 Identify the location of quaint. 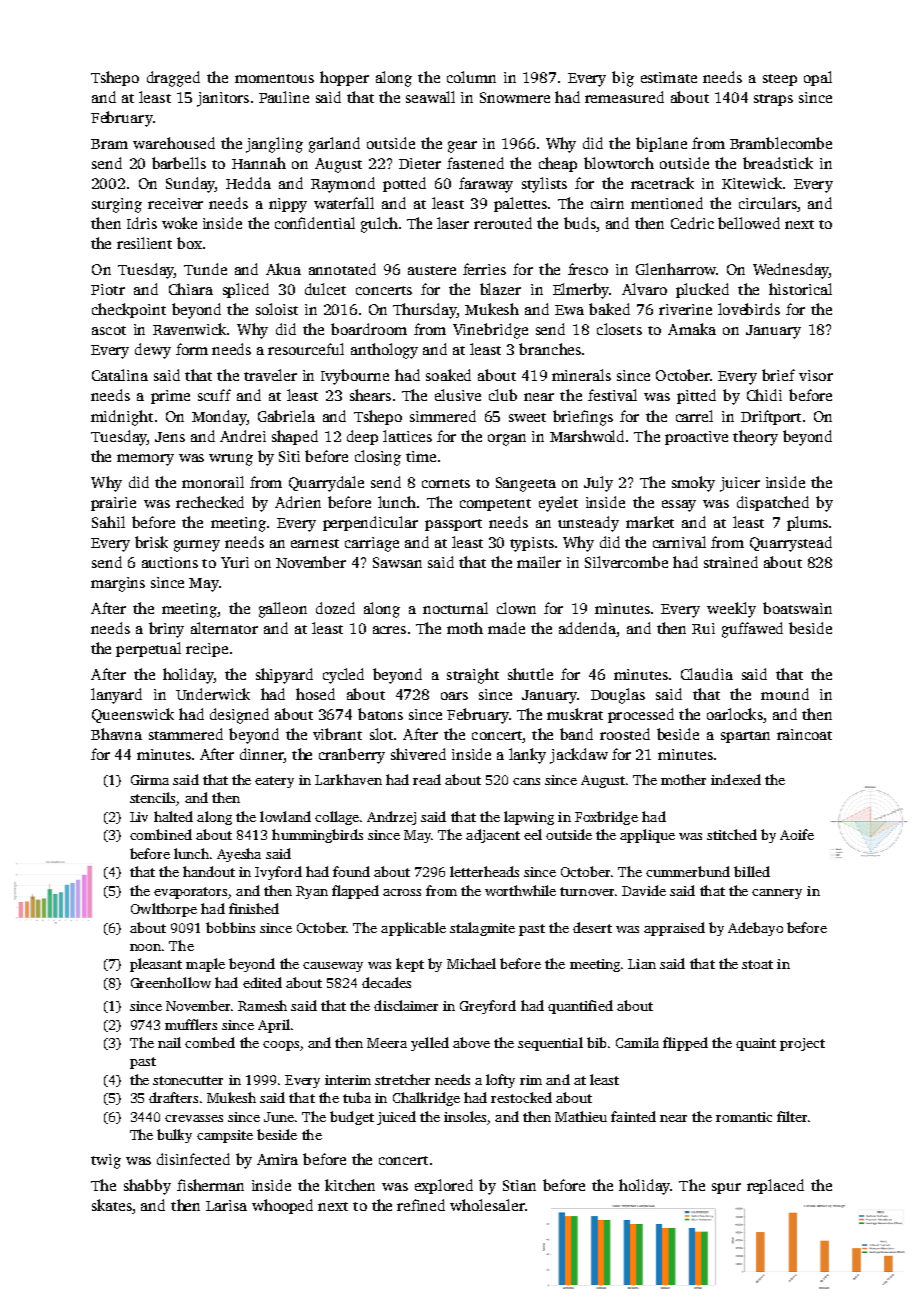
(756, 1044).
